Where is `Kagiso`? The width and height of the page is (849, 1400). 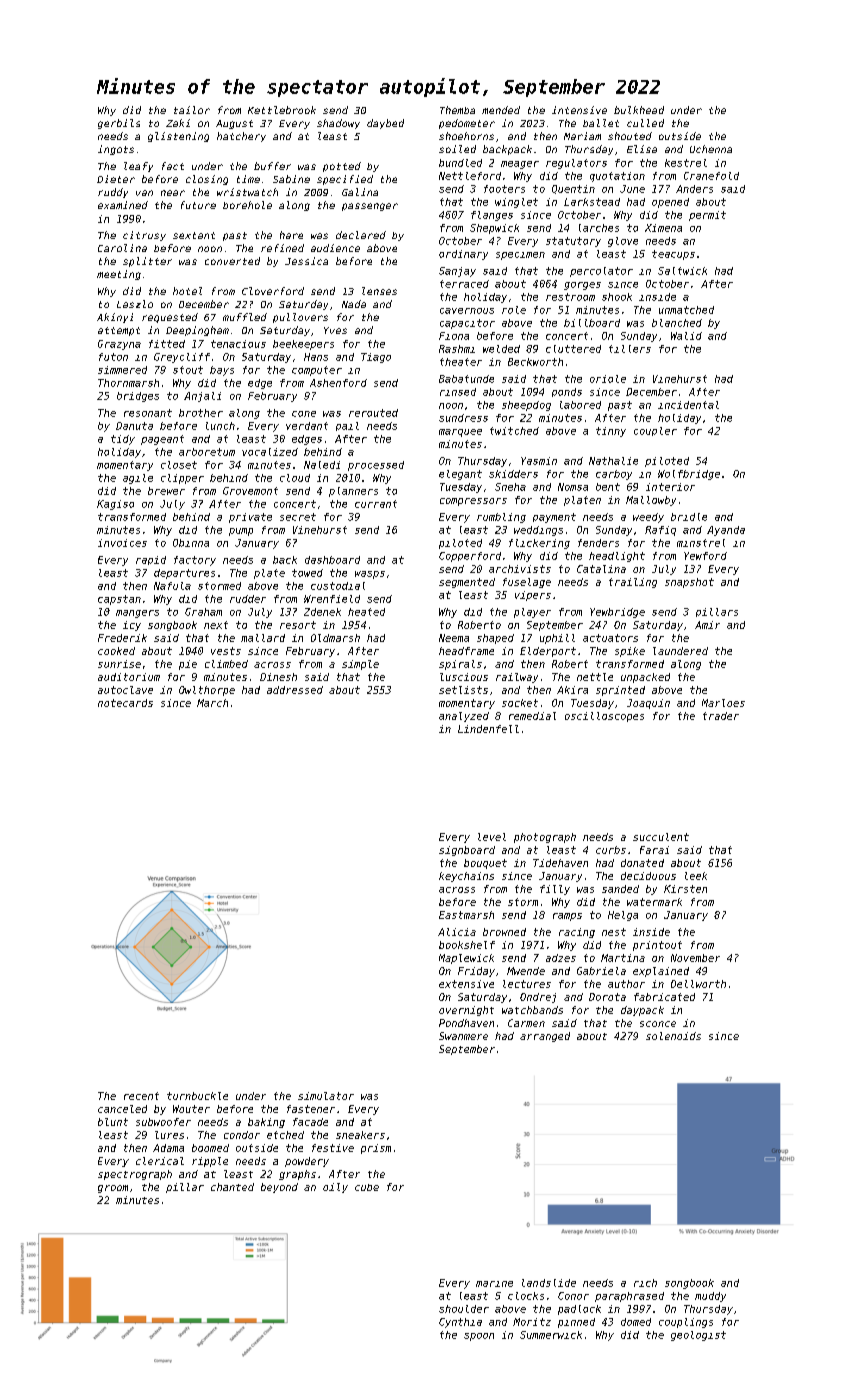
Kagiso is located at coordinates (115, 505).
